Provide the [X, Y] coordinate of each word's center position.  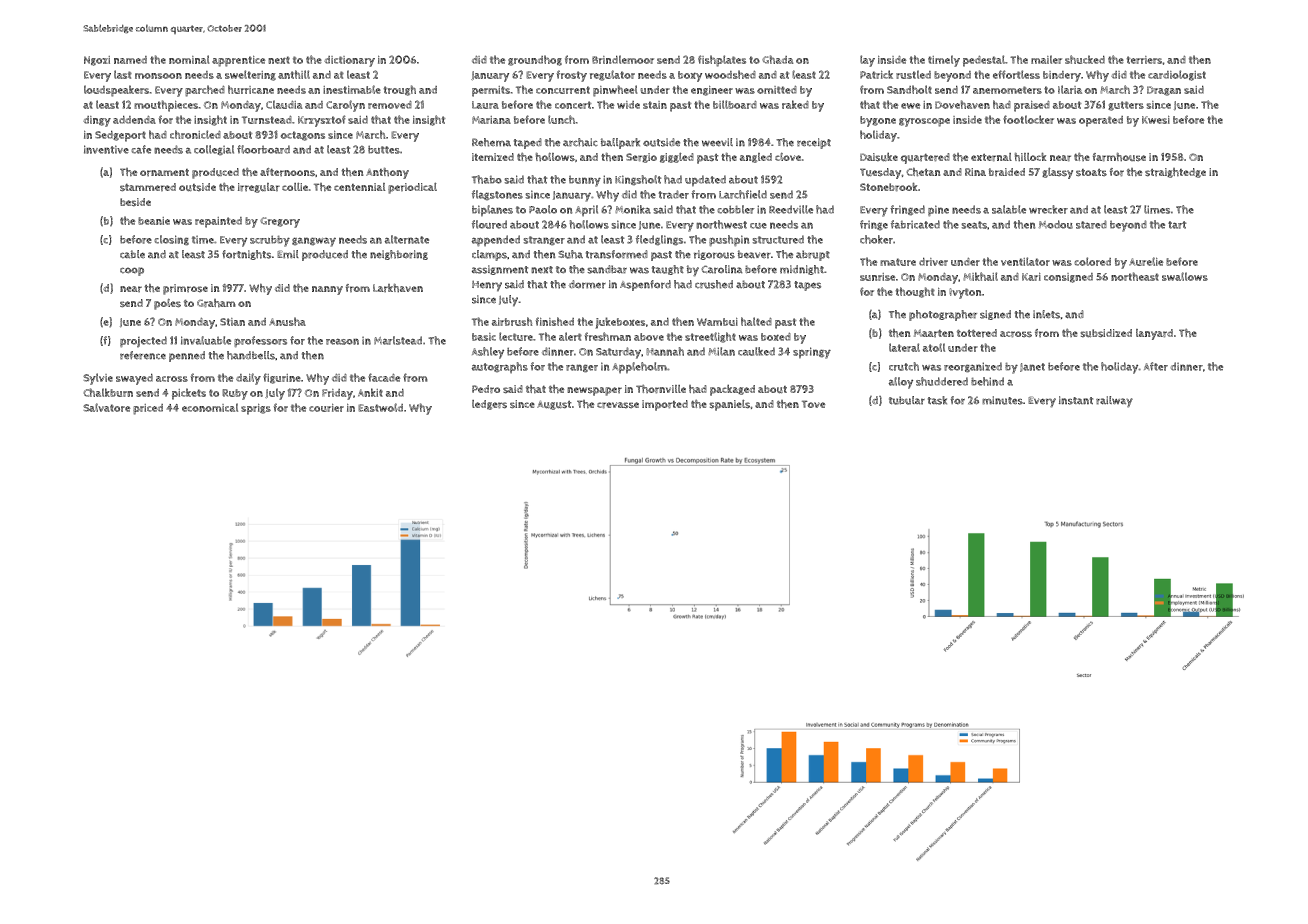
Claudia [284, 104]
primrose [185, 289]
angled [756, 158]
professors [260, 342]
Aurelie [1146, 261]
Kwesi [1156, 119]
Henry [487, 286]
